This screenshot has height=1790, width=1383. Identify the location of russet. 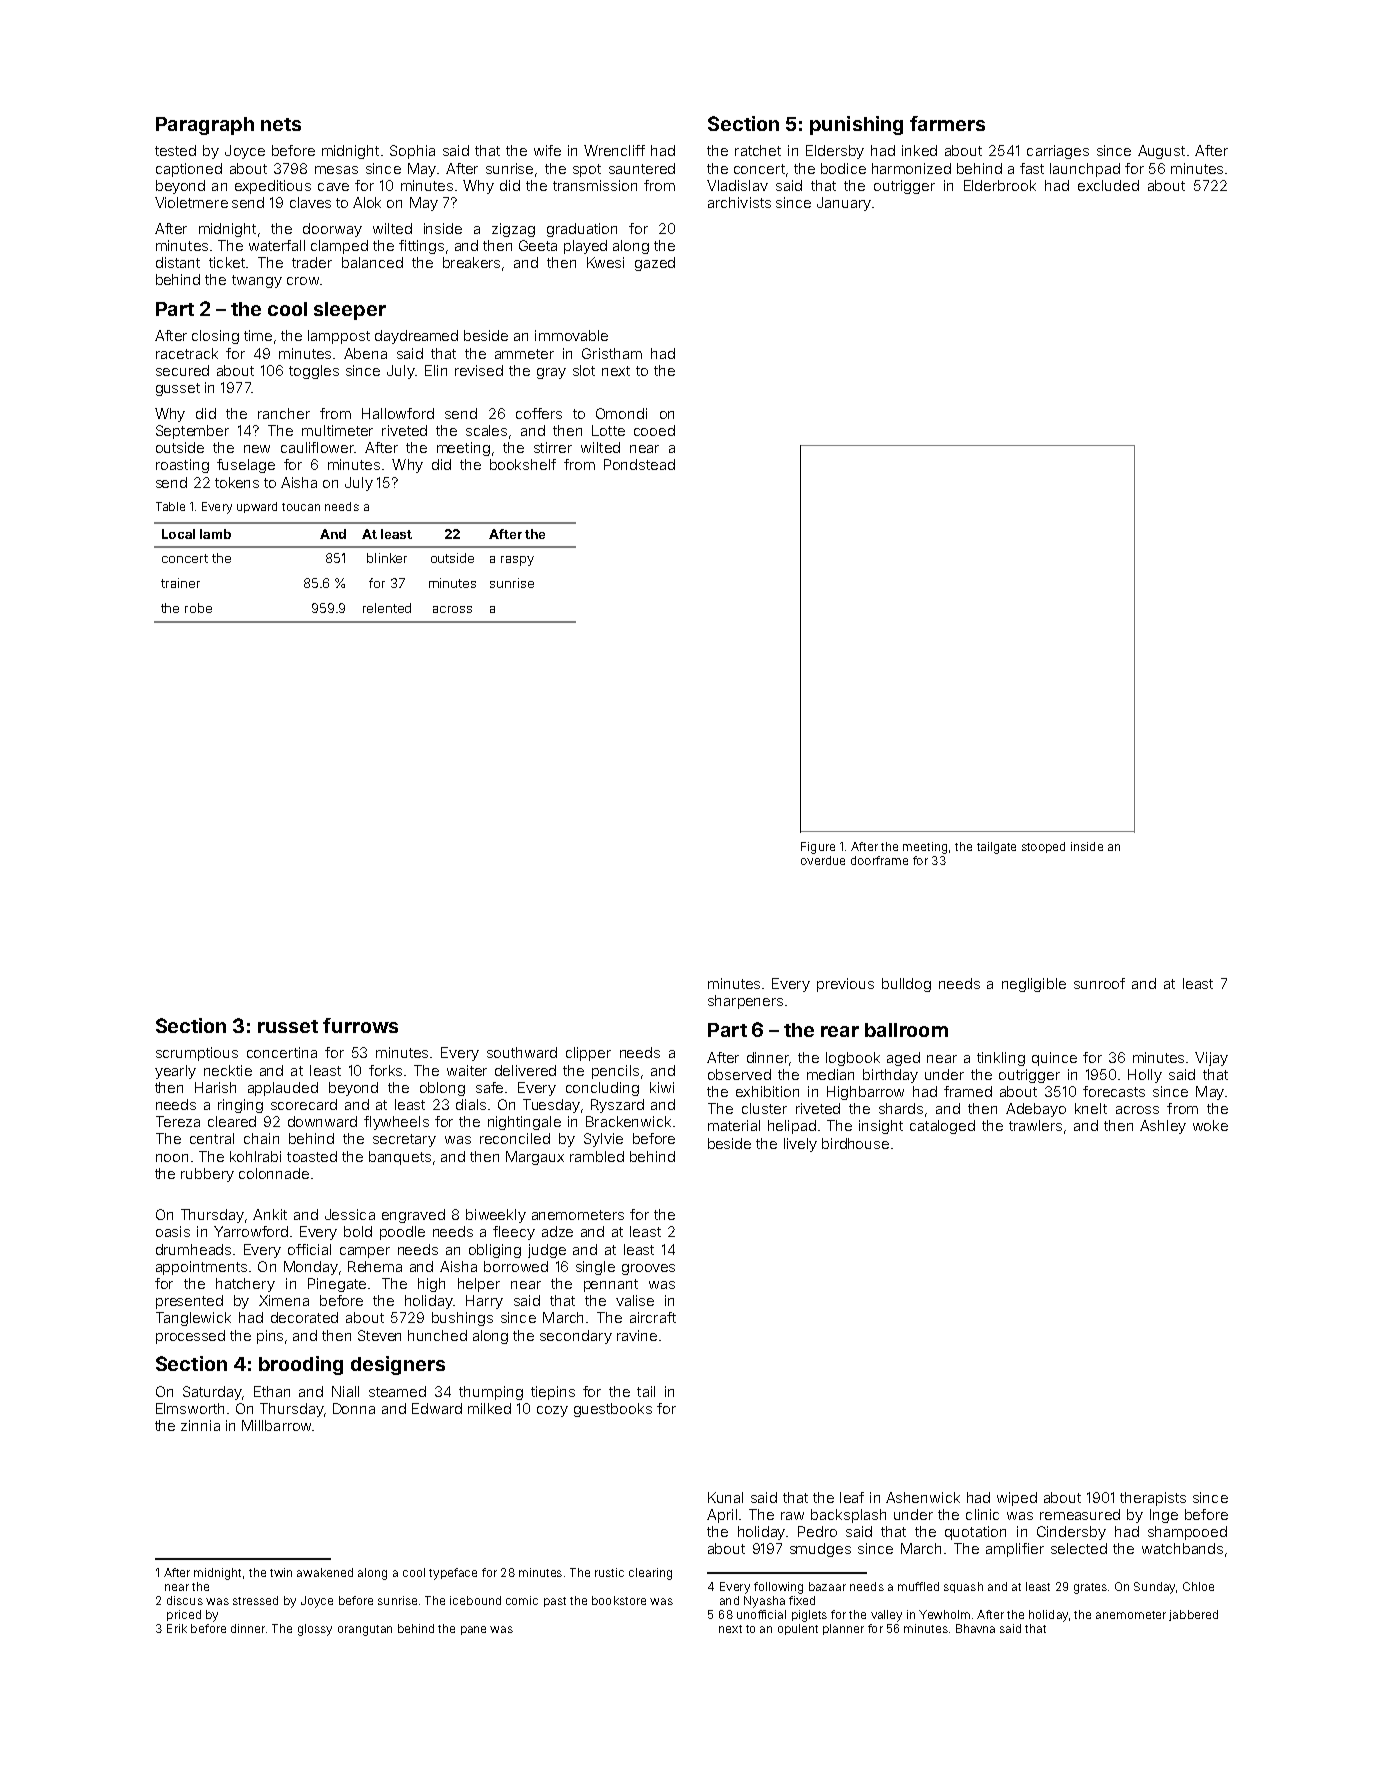
(288, 1026).
